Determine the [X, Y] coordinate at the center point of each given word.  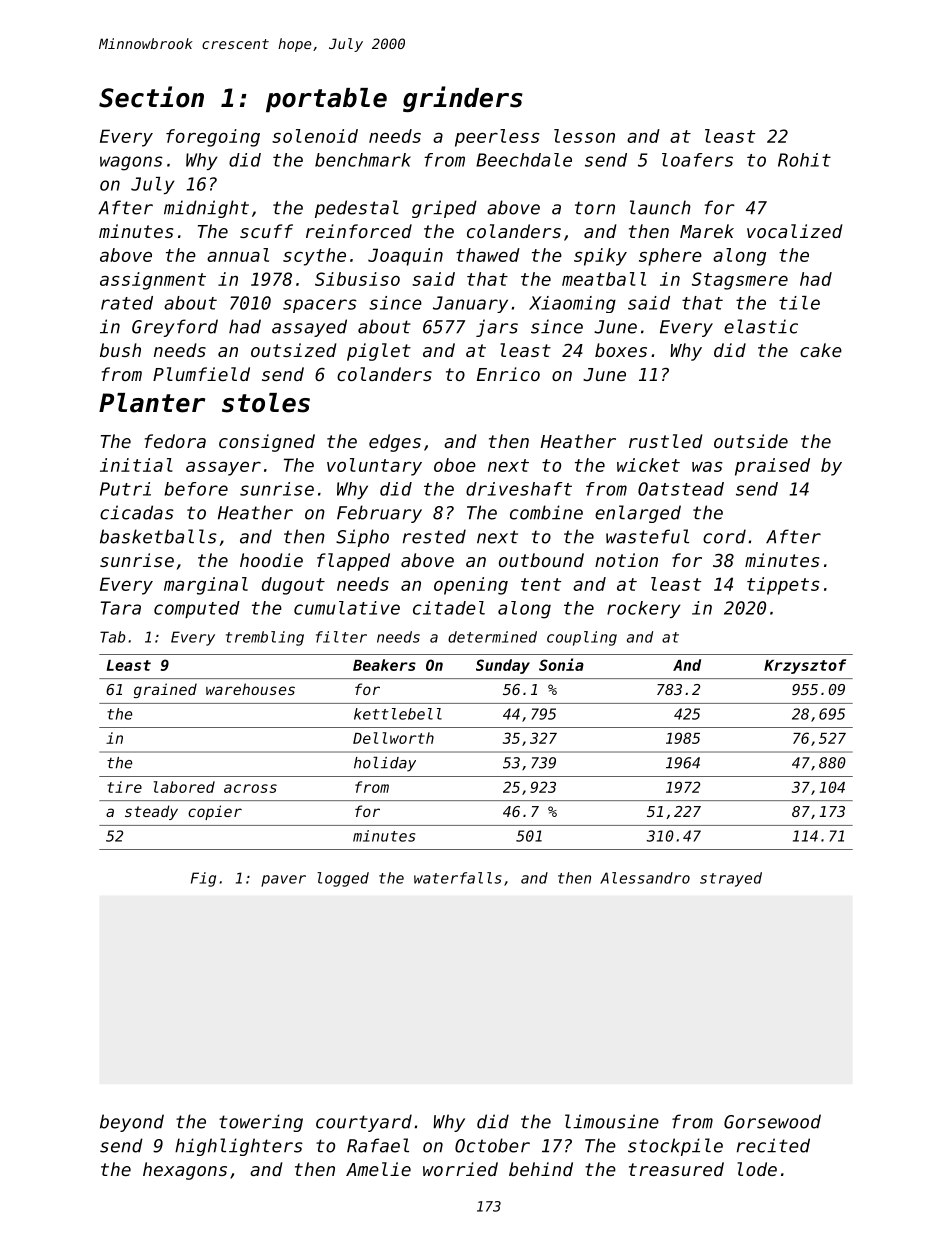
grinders [463, 99]
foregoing [213, 138]
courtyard [364, 1123]
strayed [731, 879]
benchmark [363, 160]
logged [343, 879]
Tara [120, 608]
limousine [612, 1121]
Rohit [804, 160]
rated [127, 303]
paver [283, 881]
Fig [203, 879]
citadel [449, 608]
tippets [783, 586]
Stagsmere [740, 281]
